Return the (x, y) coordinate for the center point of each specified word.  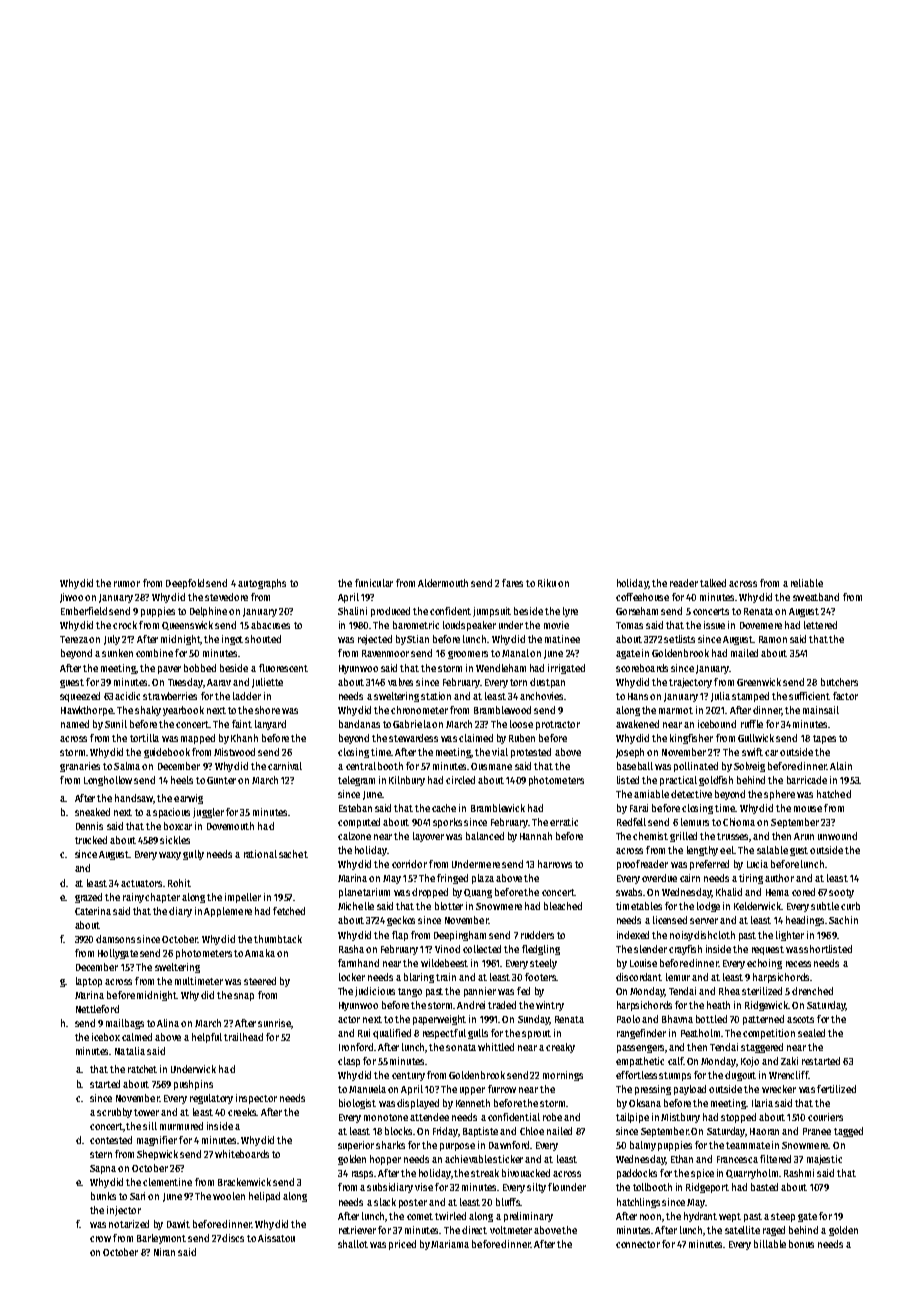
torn (518, 682)
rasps (362, 1175)
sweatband (816, 597)
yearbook (183, 711)
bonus (801, 1244)
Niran (164, 1252)
